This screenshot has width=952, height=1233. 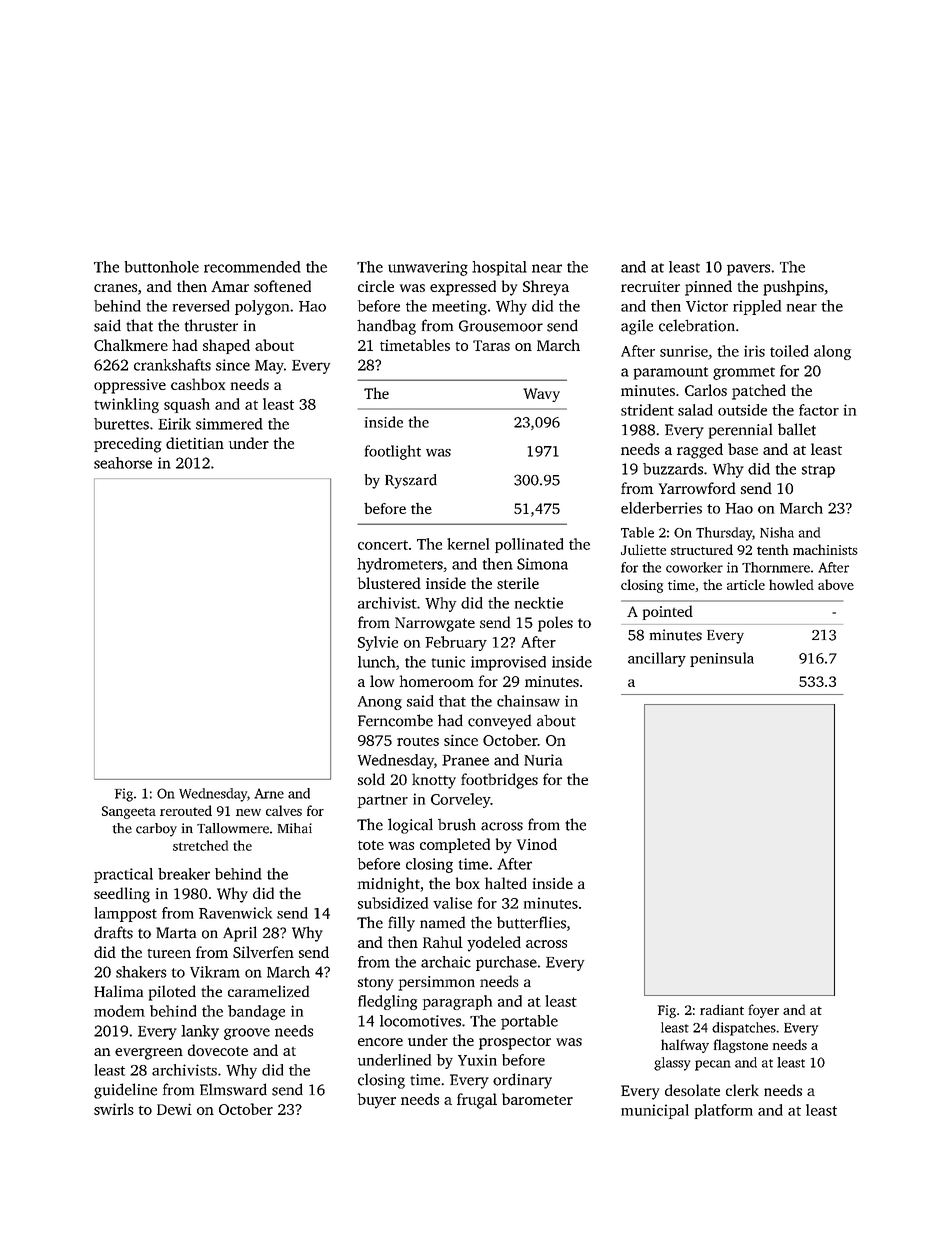 I want to click on Sangeeta, so click(x=129, y=812).
